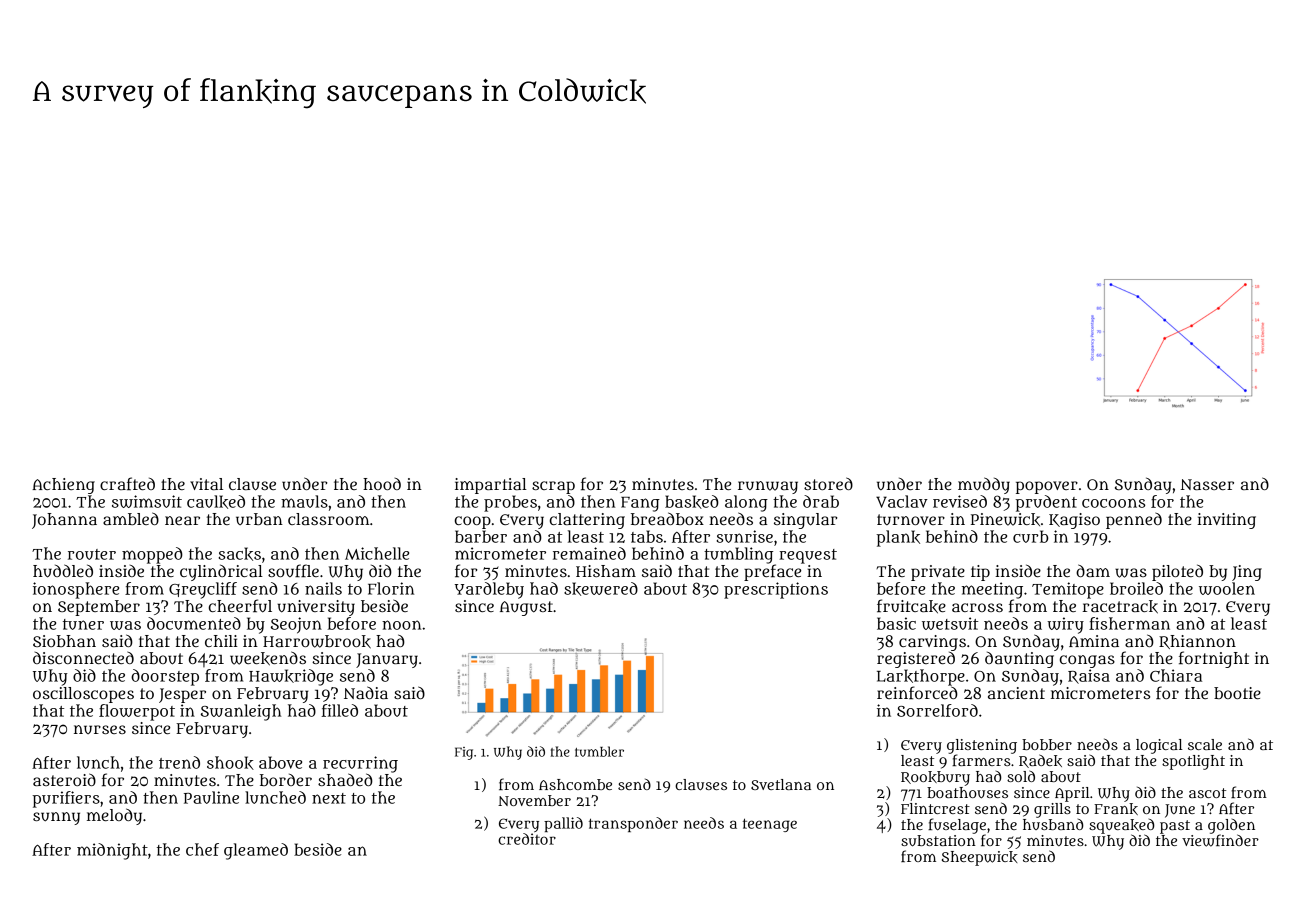 The width and height of the screenshot is (1308, 924). What do you see at coordinates (599, 751) in the screenshot?
I see `tumbler` at bounding box center [599, 751].
